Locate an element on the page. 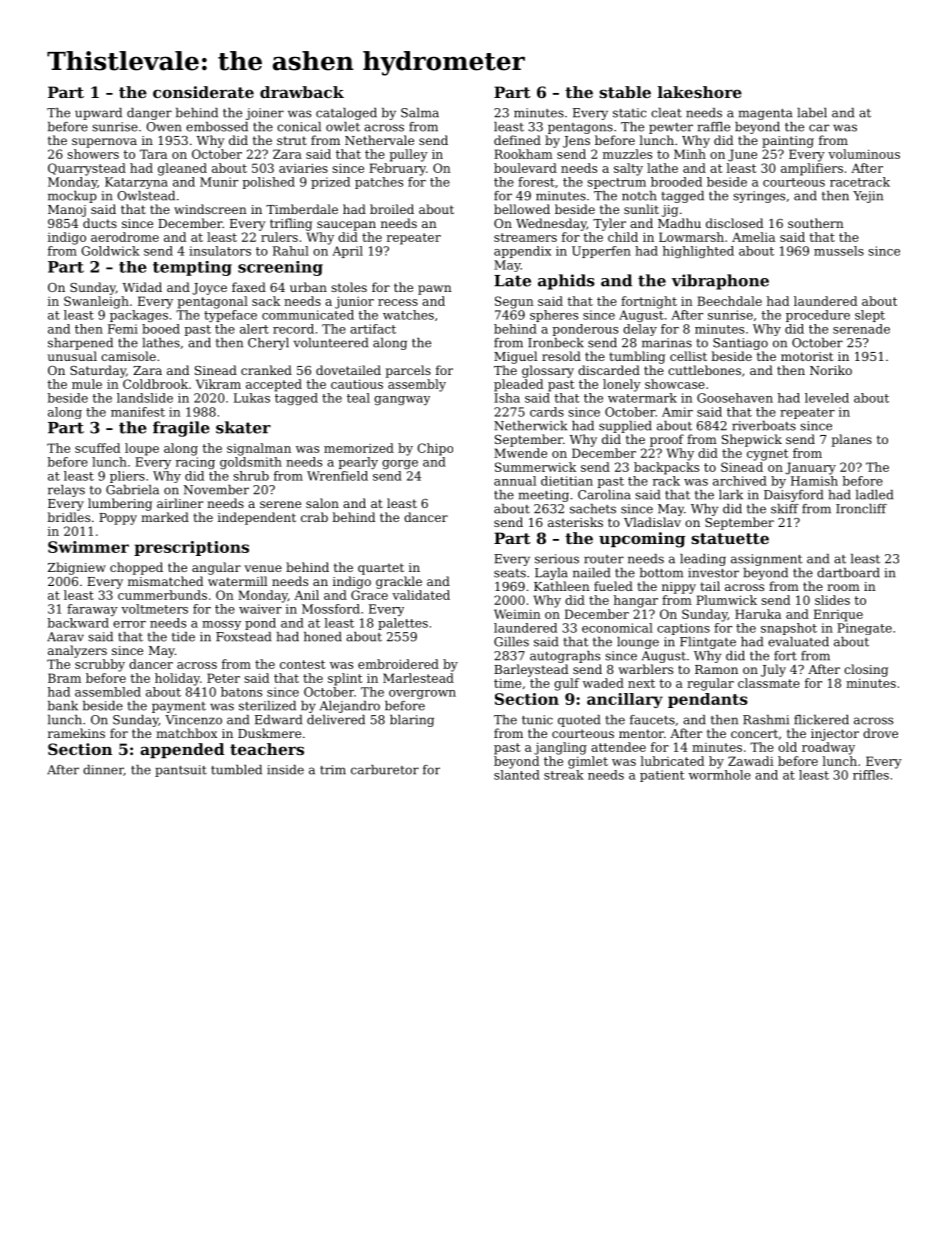 This page has width=952, height=1233. mussels is located at coordinates (839, 251).
